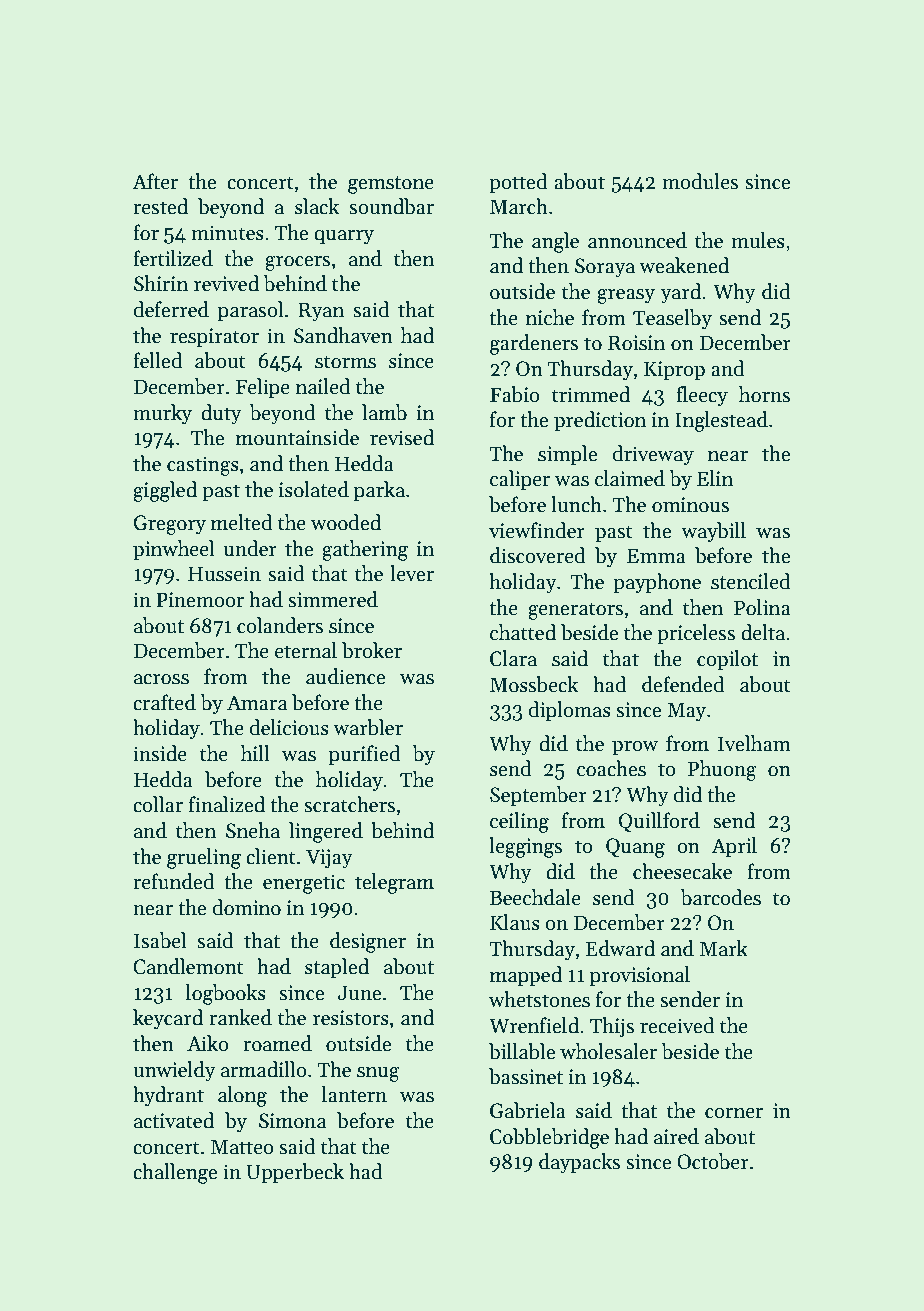 The height and width of the screenshot is (1311, 924). What do you see at coordinates (519, 206) in the screenshot?
I see `March` at bounding box center [519, 206].
